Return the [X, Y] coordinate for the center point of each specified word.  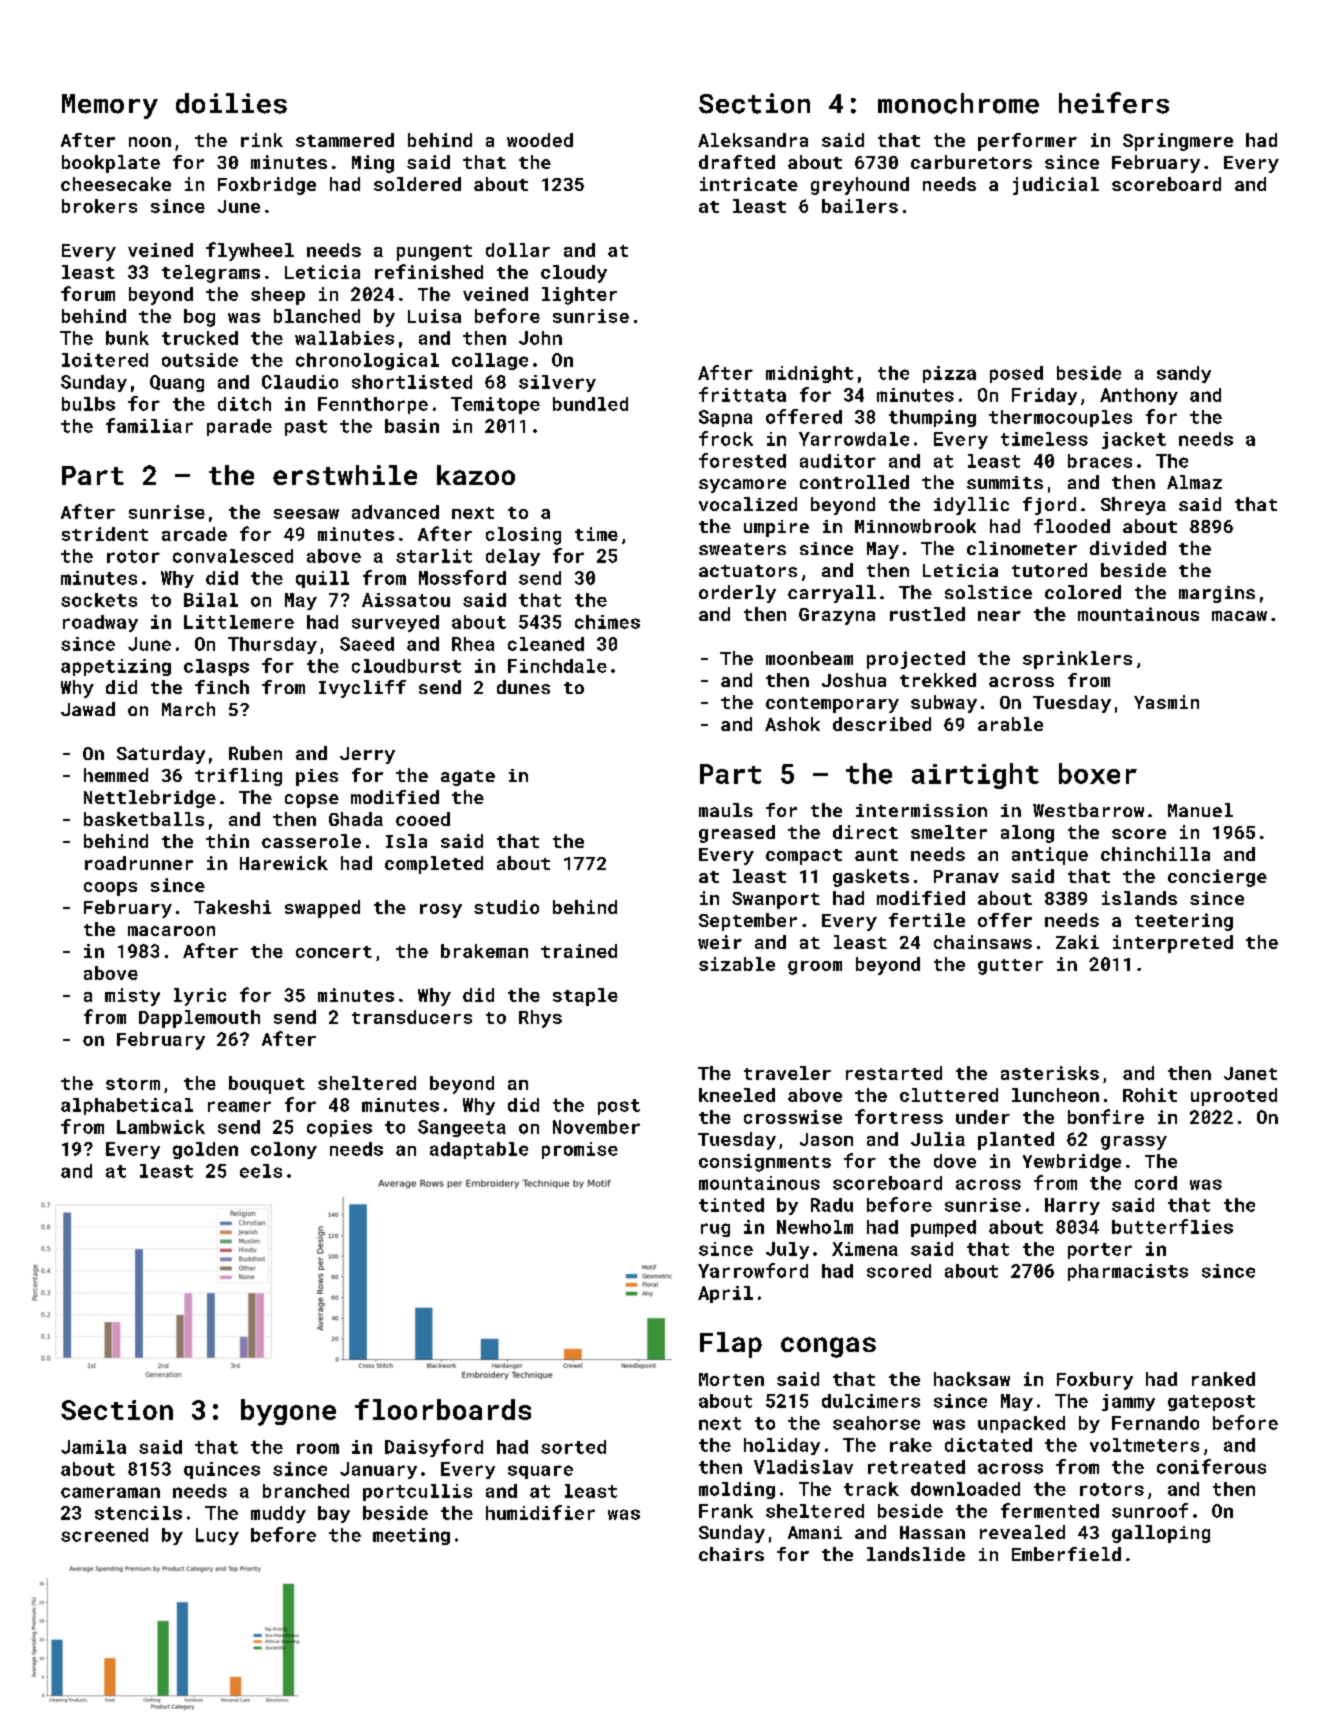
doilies [231, 103]
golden [205, 1150]
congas [828, 1347]
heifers [1114, 103]
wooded [540, 140]
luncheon [1055, 1095]
